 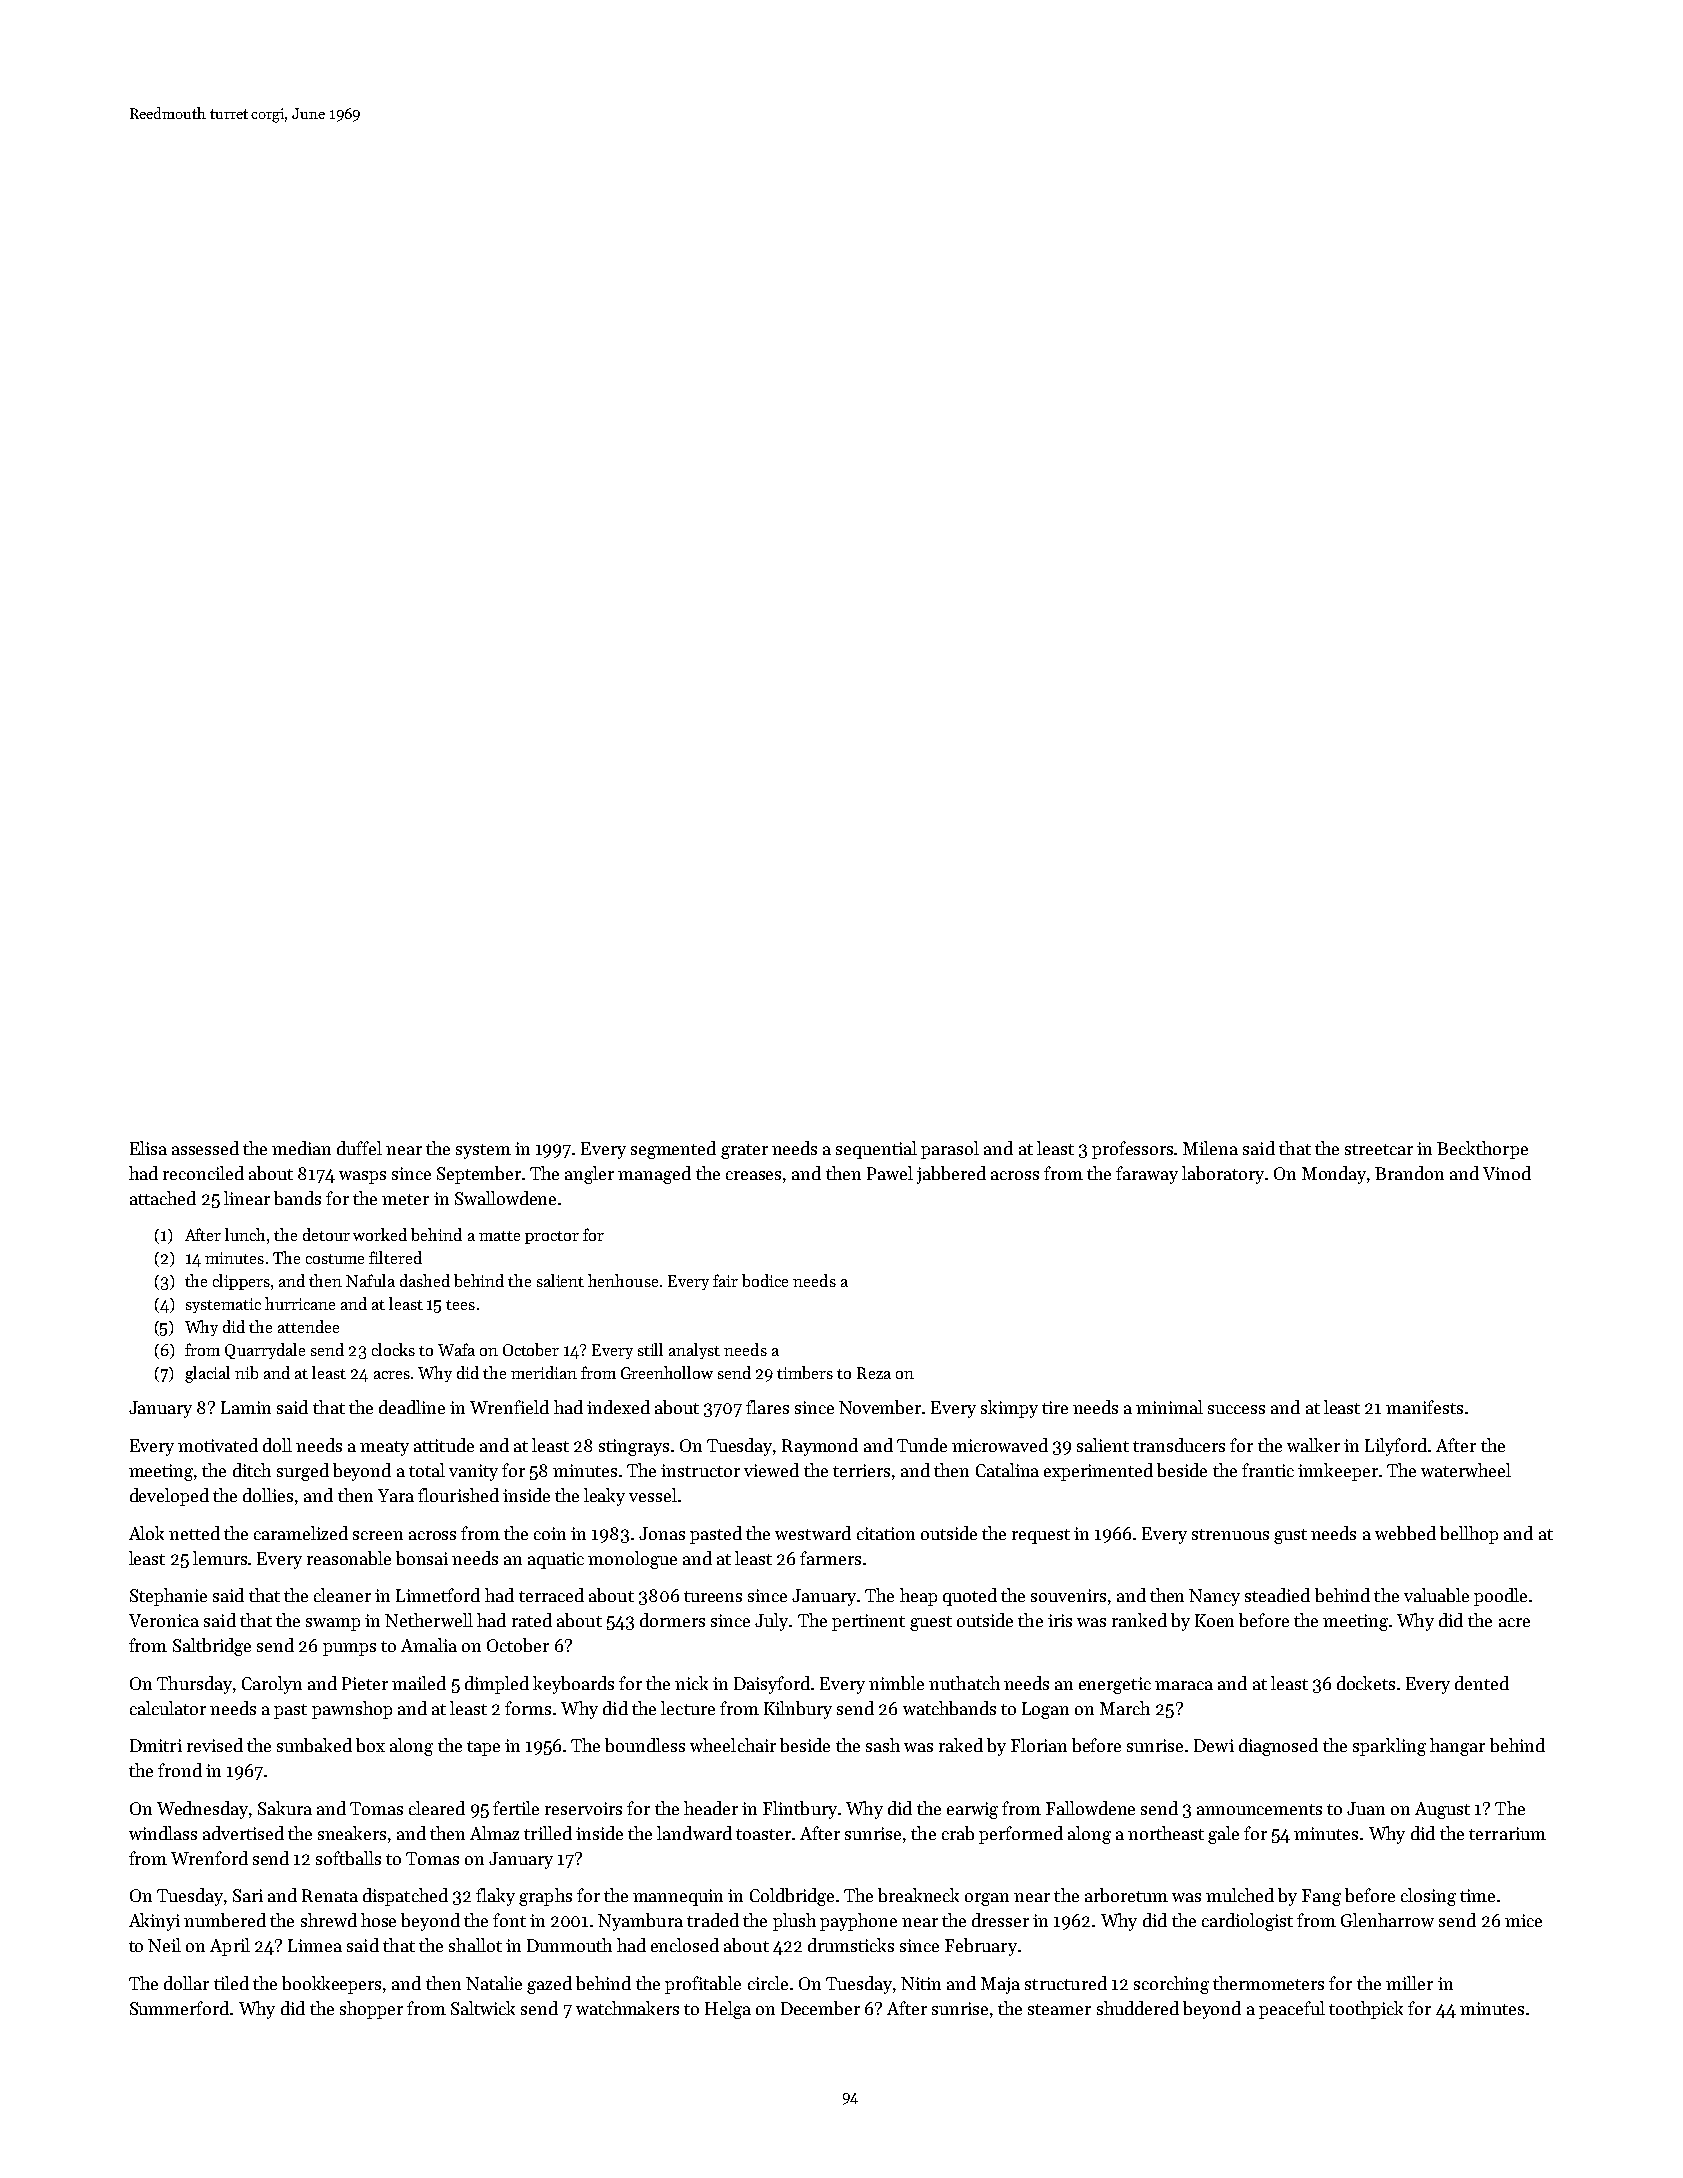 What do you see at coordinates (1223, 1175) in the image?
I see `laboratory` at bounding box center [1223, 1175].
